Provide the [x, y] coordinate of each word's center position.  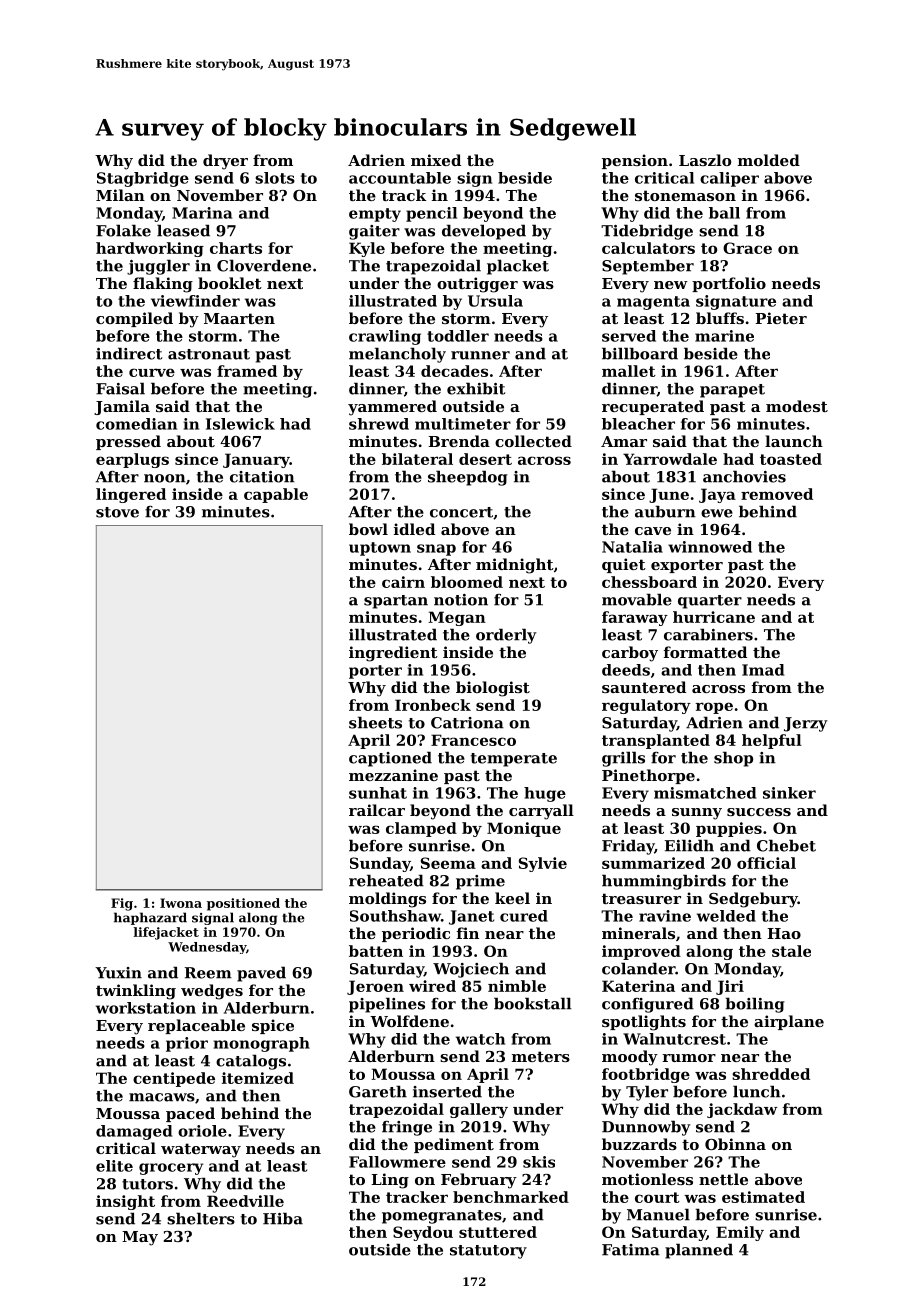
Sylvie [543, 864]
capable [276, 495]
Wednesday [207, 948]
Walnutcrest [674, 1039]
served [629, 336]
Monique [524, 829]
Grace [747, 248]
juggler [158, 267]
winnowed [710, 547]
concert [461, 512]
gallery [479, 1110]
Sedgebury [753, 900]
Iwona [181, 903]
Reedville [245, 1201]
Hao [784, 933]
